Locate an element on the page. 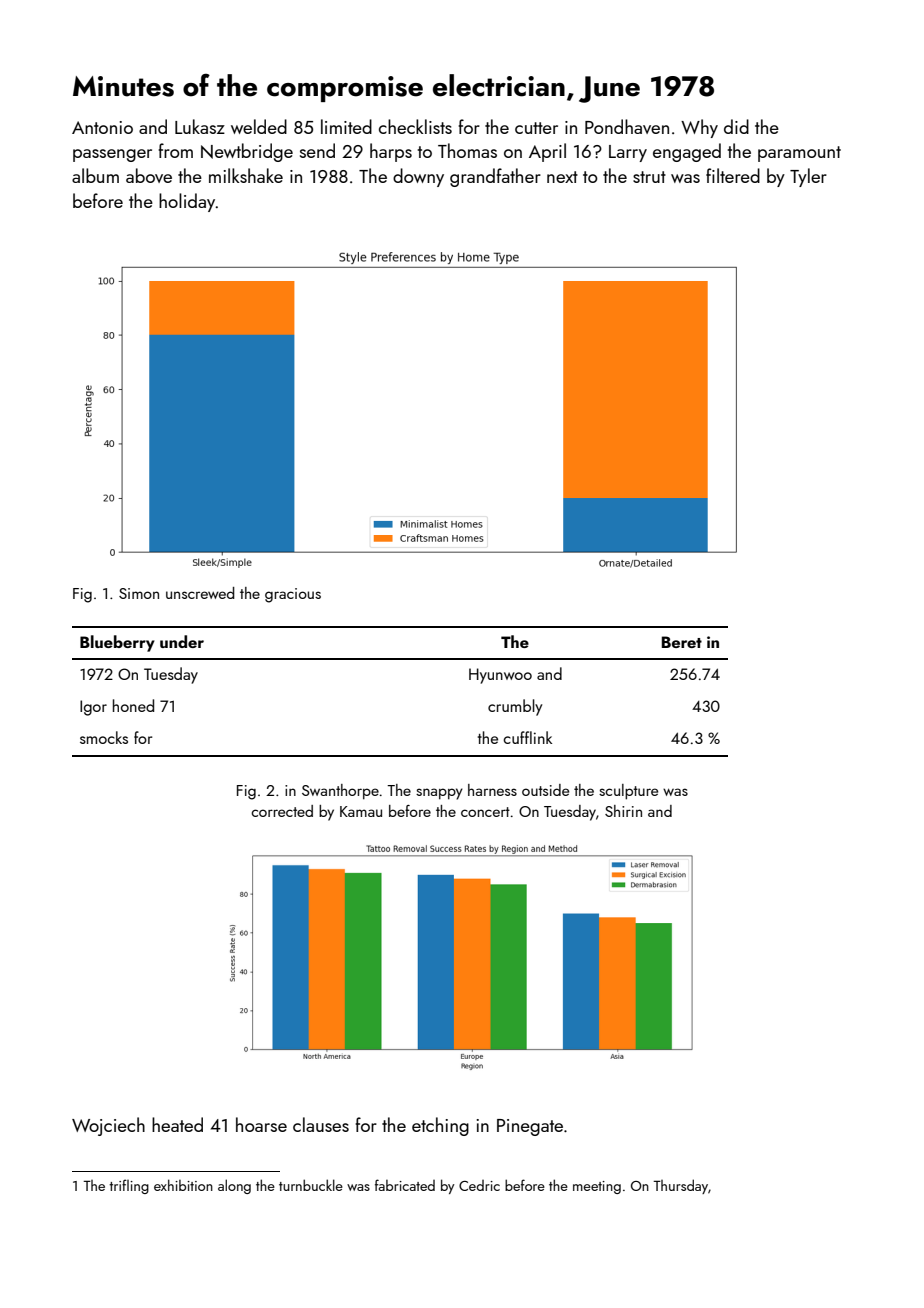 This page has height=1308, width=924. snappy is located at coordinates (439, 794).
